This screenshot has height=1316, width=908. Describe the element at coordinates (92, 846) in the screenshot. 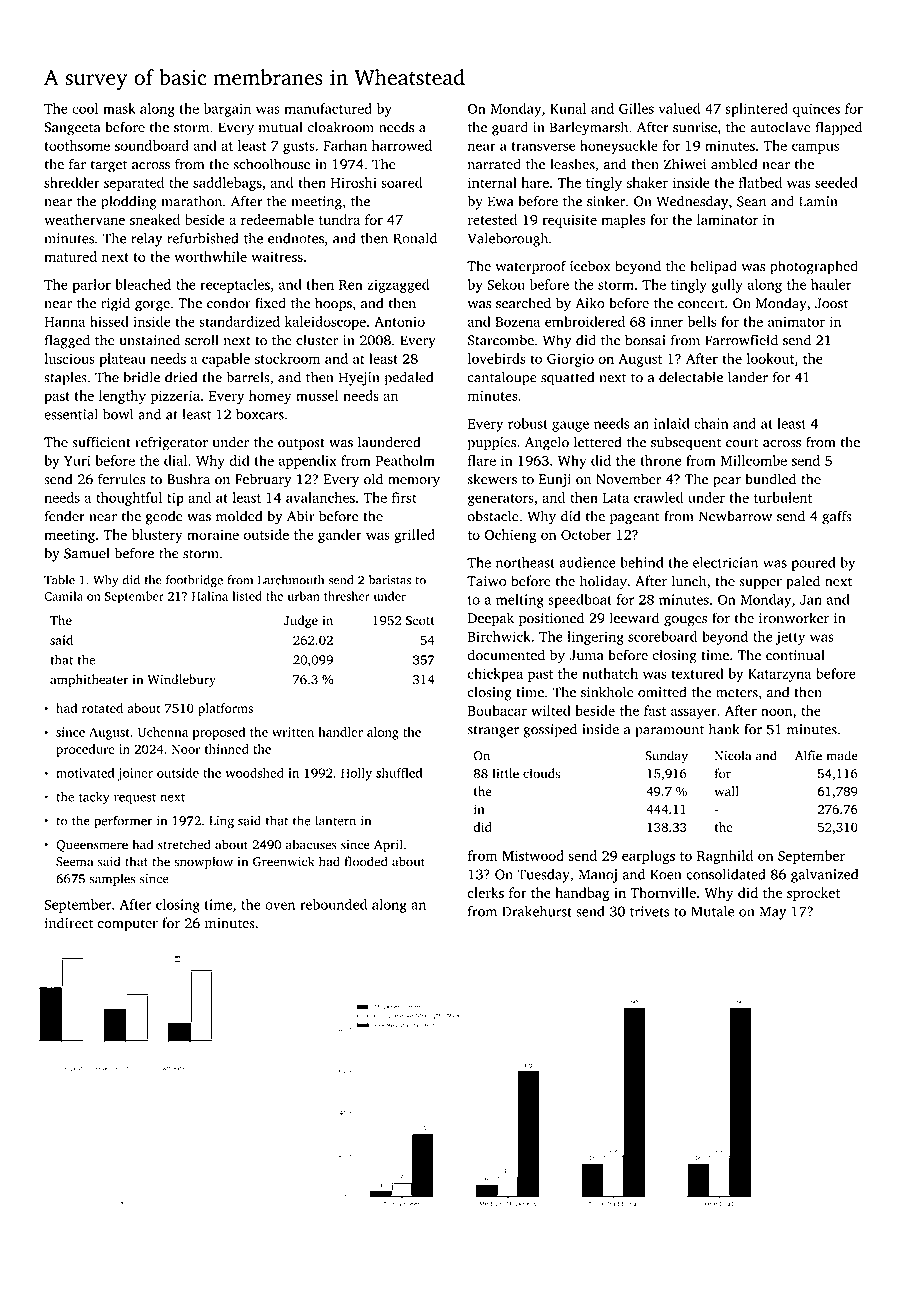

I see `Queensmere` at that location.
